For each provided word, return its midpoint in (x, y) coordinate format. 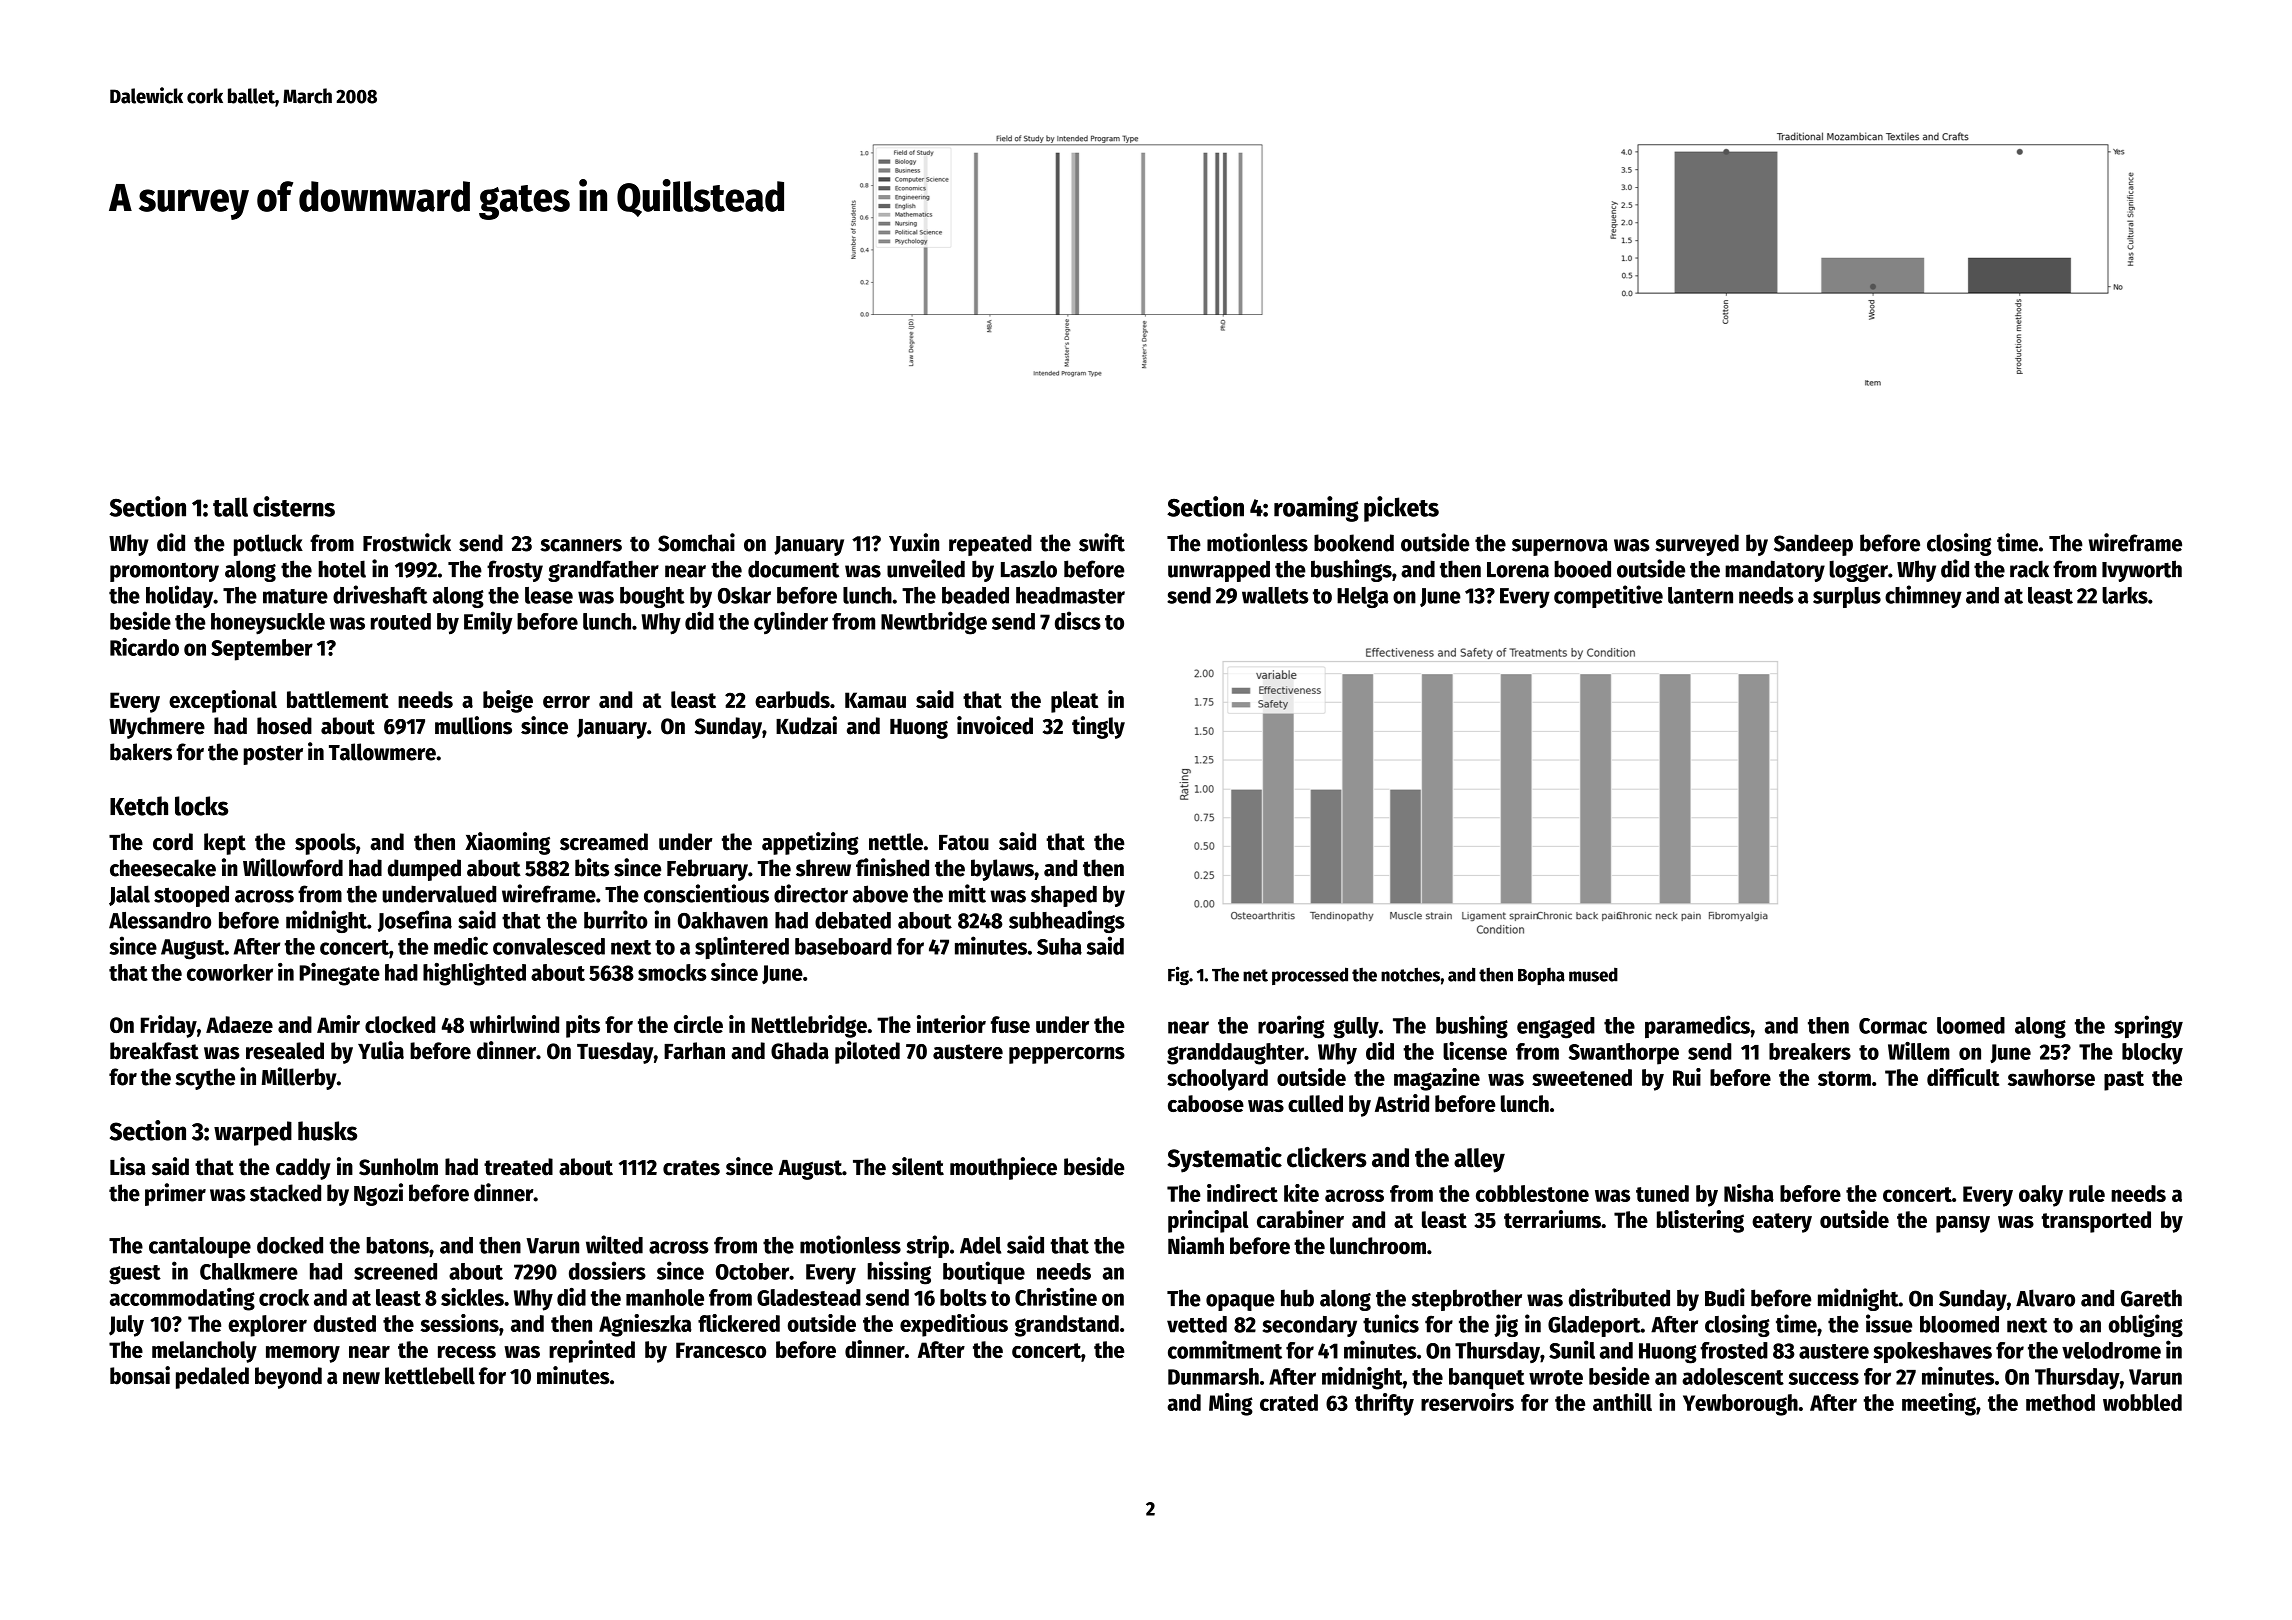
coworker (230, 972)
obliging (2146, 1325)
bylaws (1002, 870)
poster (273, 755)
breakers (1810, 1051)
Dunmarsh (1213, 1376)
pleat (1074, 702)
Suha (1059, 946)
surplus (1847, 597)
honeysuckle (268, 624)
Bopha (1541, 976)
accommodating (182, 1299)
